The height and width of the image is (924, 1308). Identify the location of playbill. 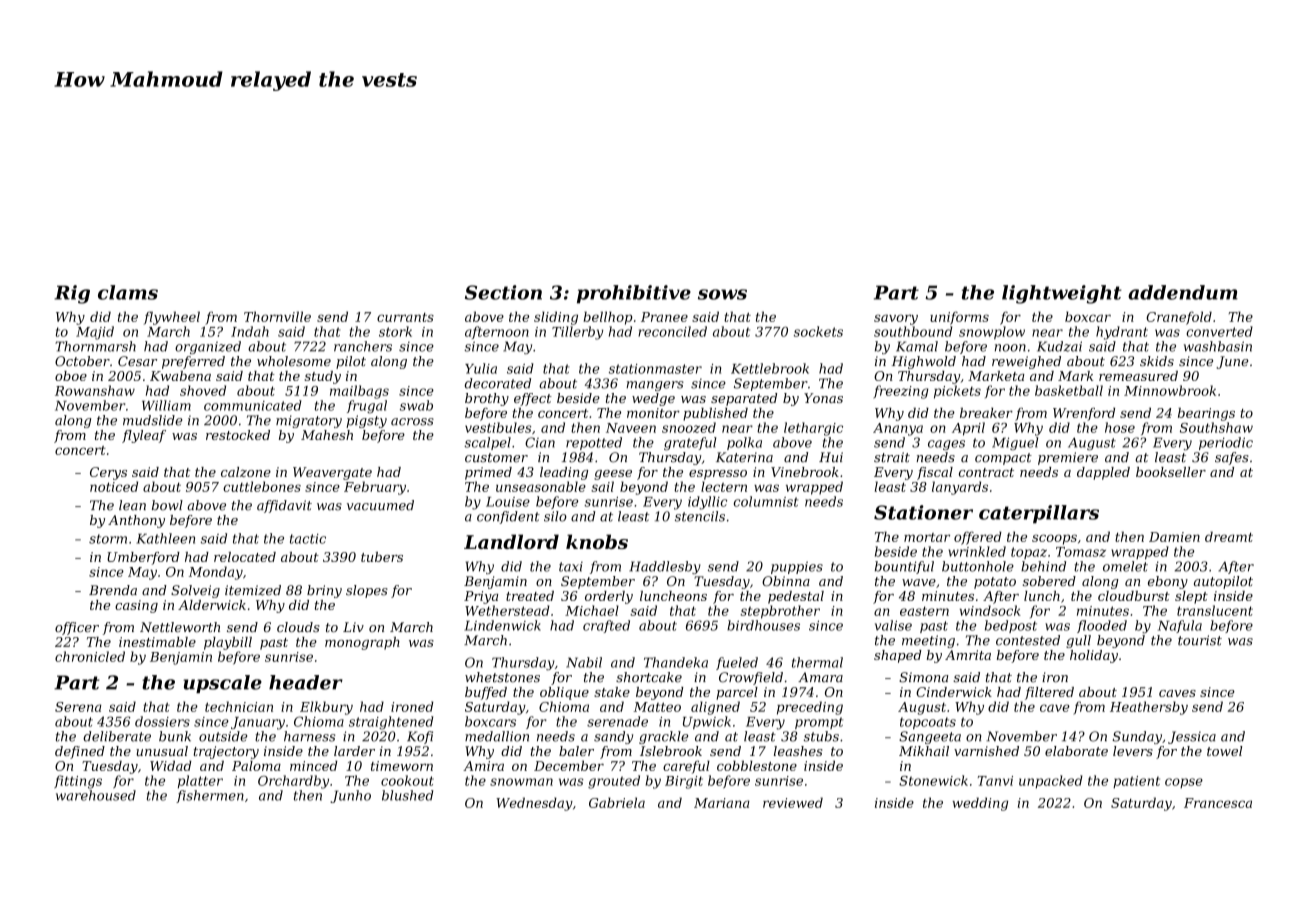
(228, 643).
